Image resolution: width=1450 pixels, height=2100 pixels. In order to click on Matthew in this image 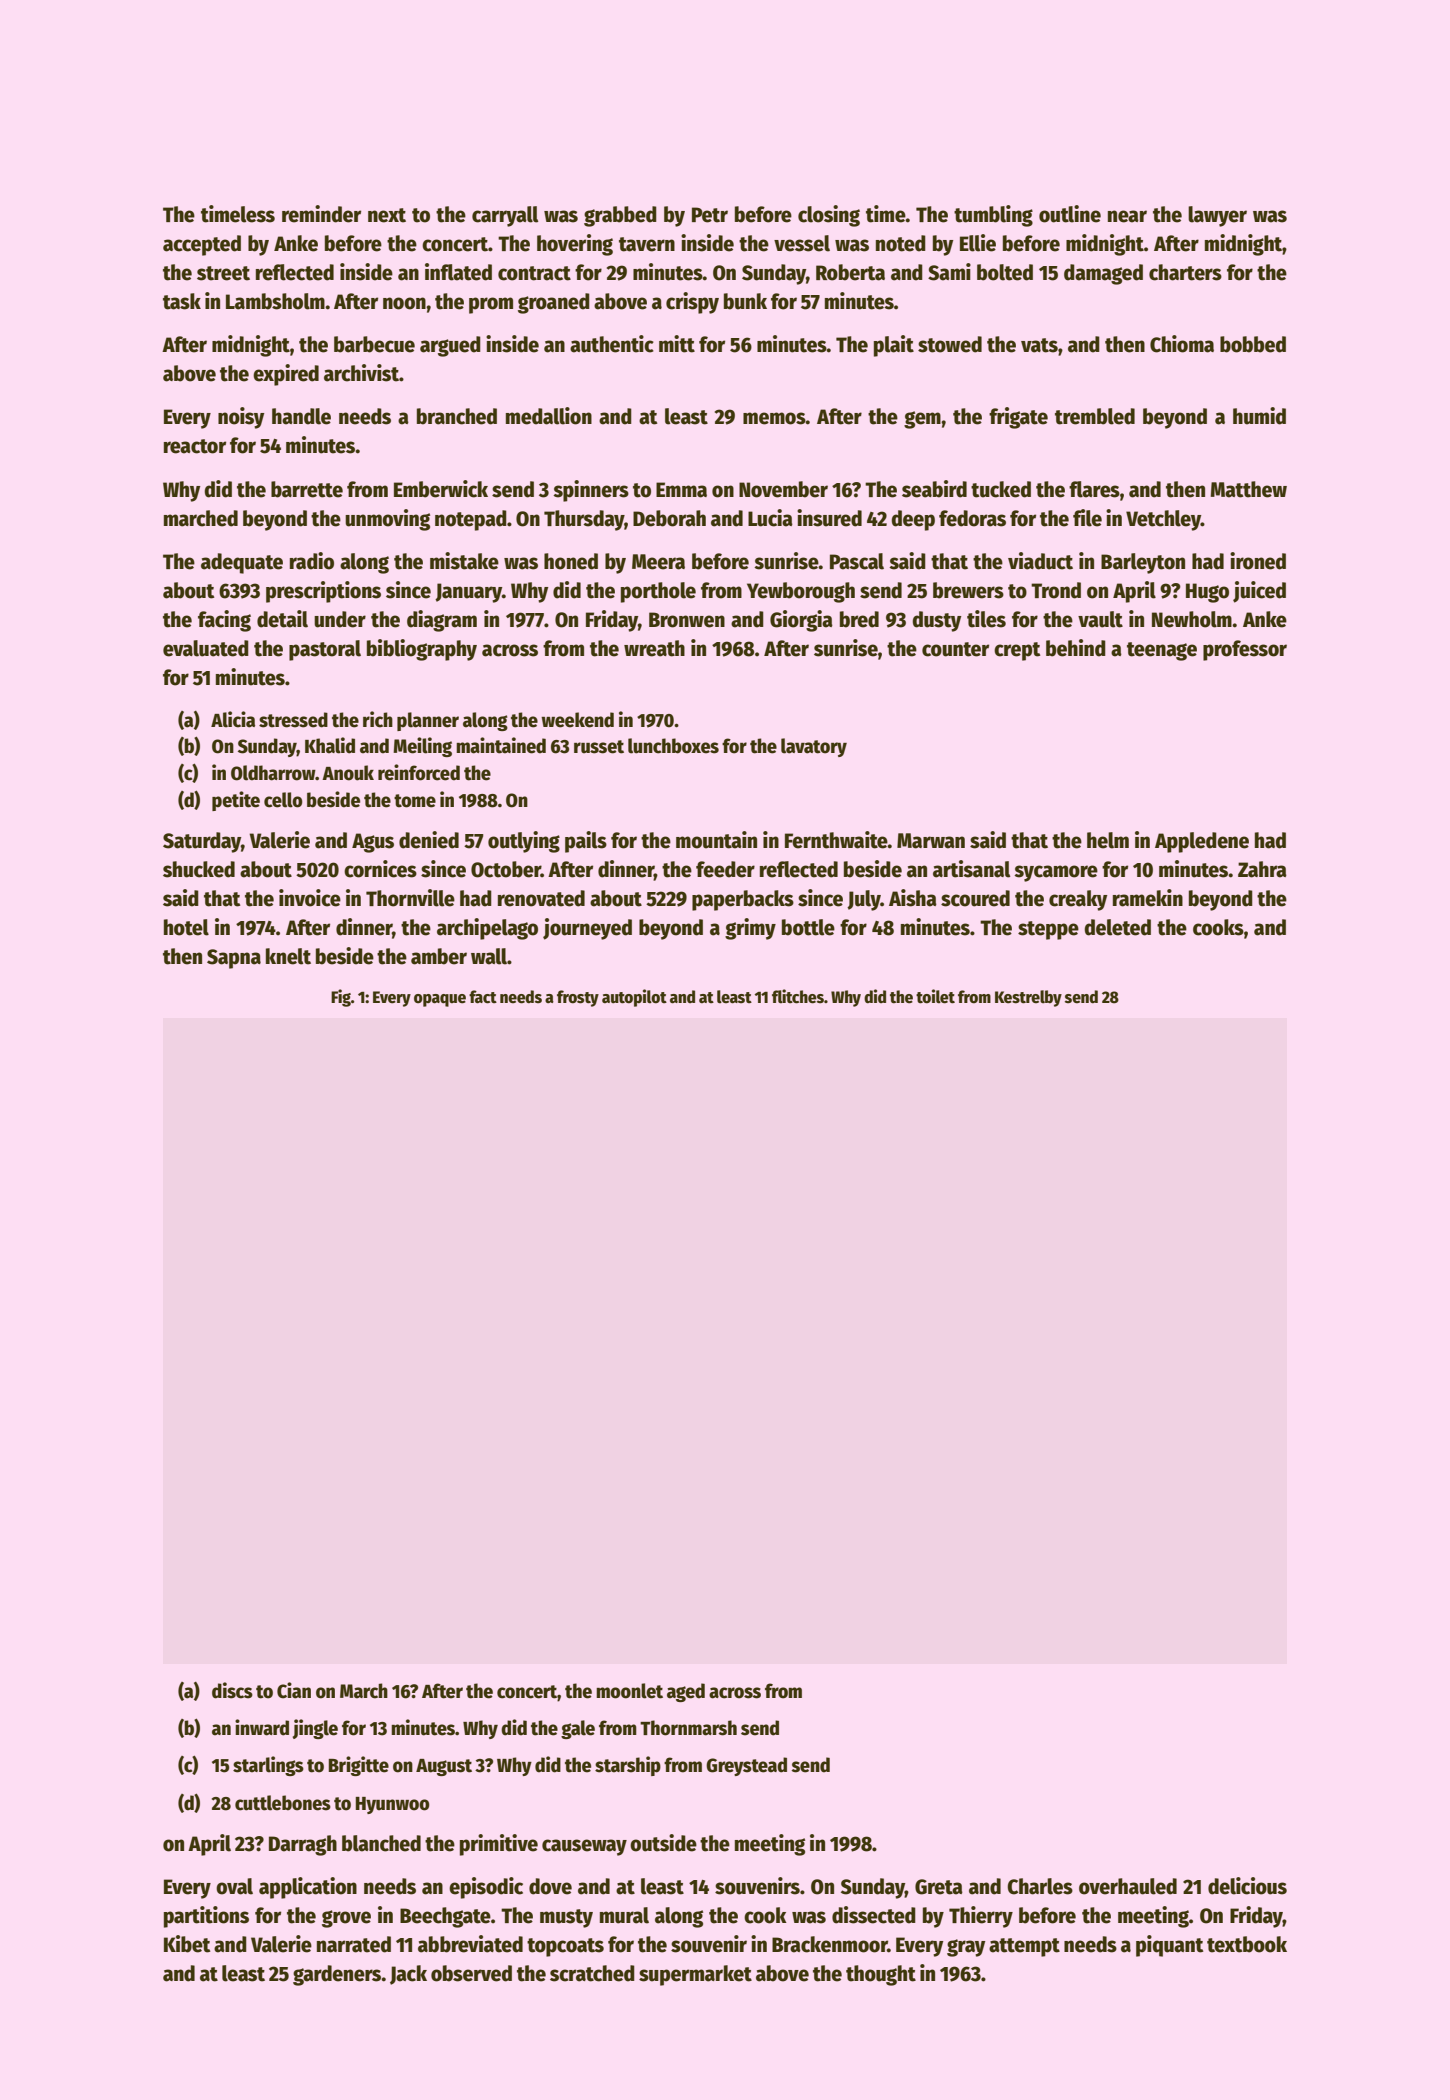, I will do `click(1248, 489)`.
